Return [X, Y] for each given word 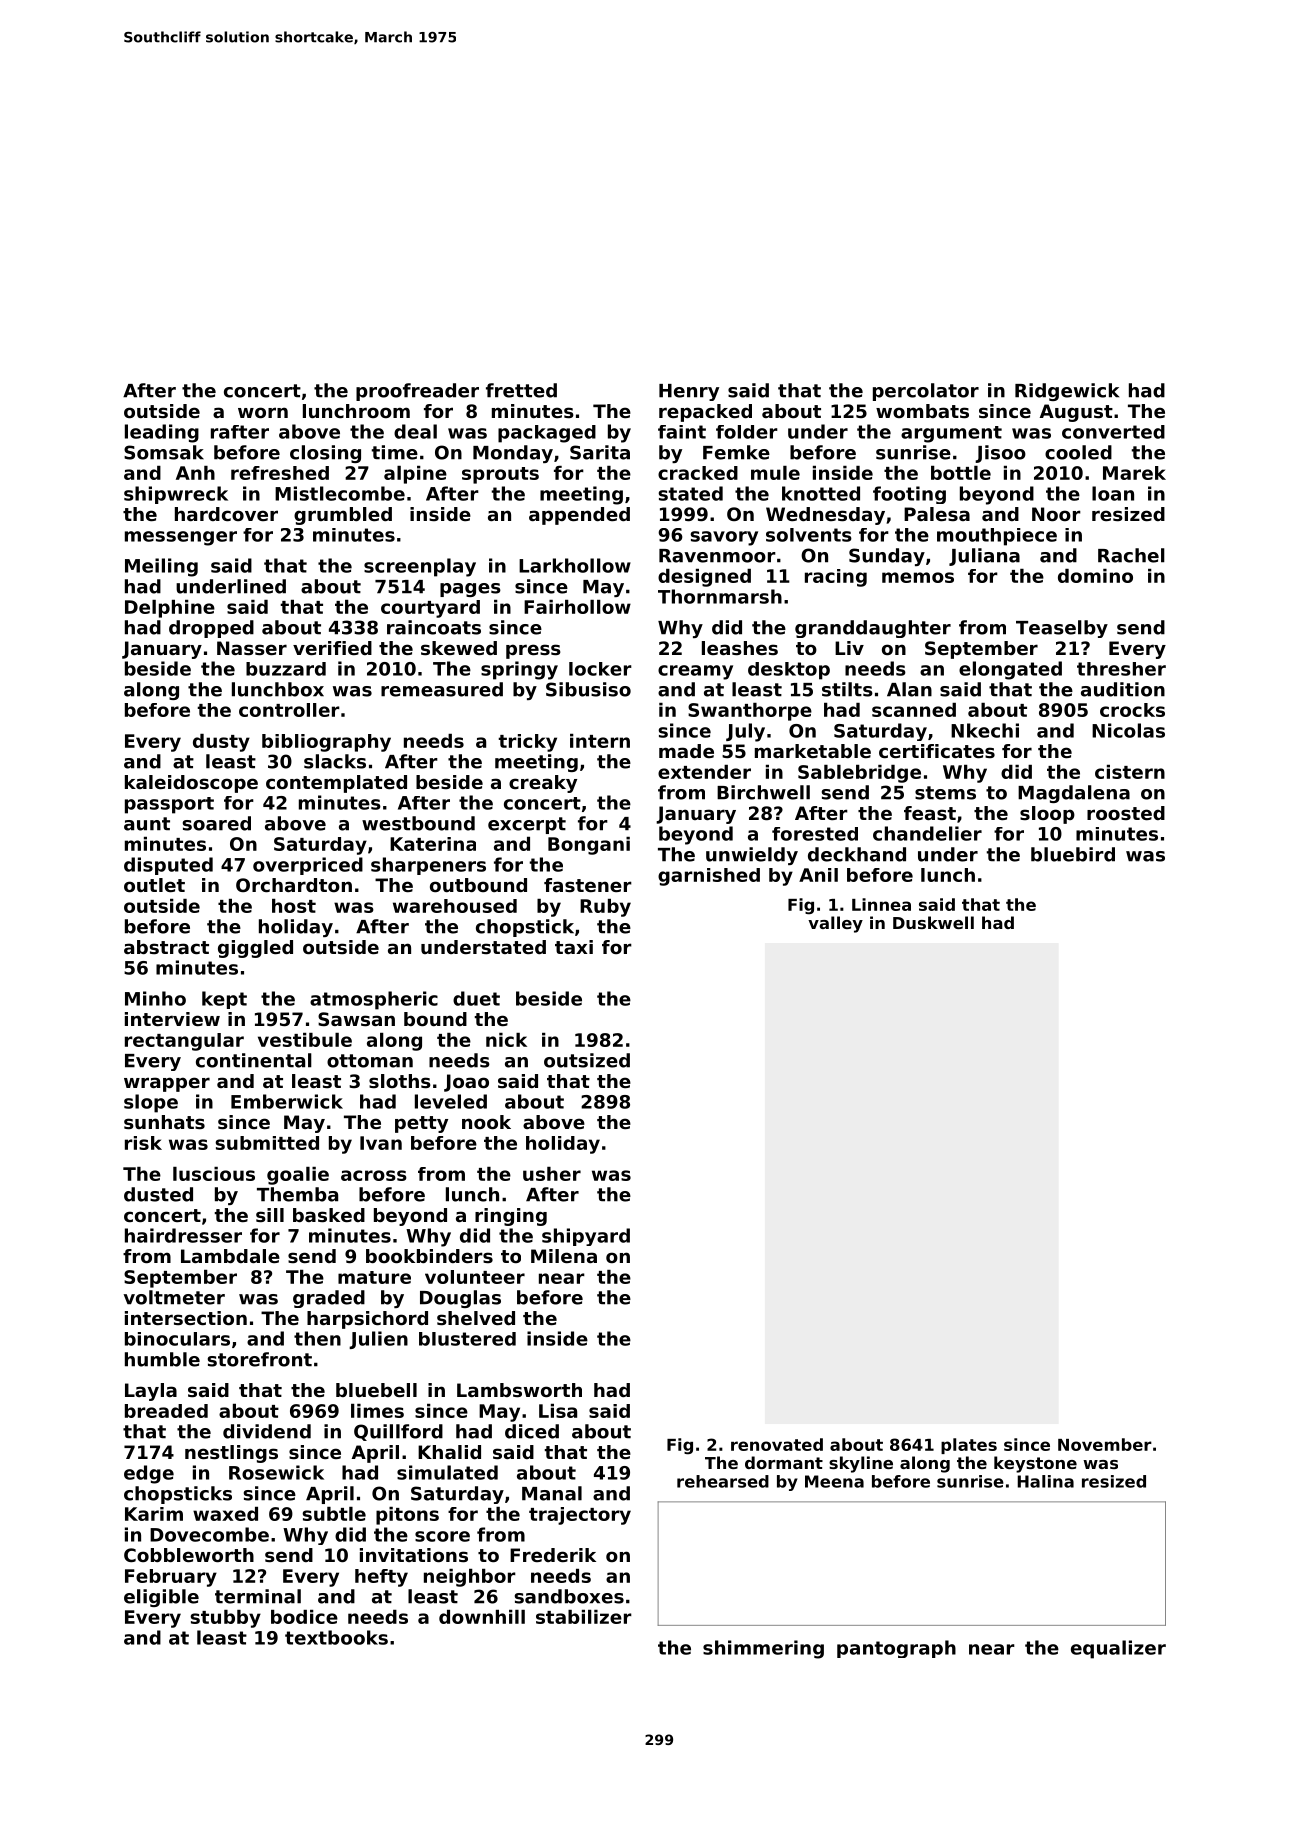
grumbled [343, 516]
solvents [809, 535]
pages [470, 590]
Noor [1056, 514]
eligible [161, 1598]
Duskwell [933, 922]
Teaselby [1062, 629]
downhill [482, 1617]
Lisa [558, 1411]
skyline [861, 1464]
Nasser [252, 648]
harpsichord [367, 1320]
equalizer [1118, 1649]
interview [172, 1019]
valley [835, 924]
